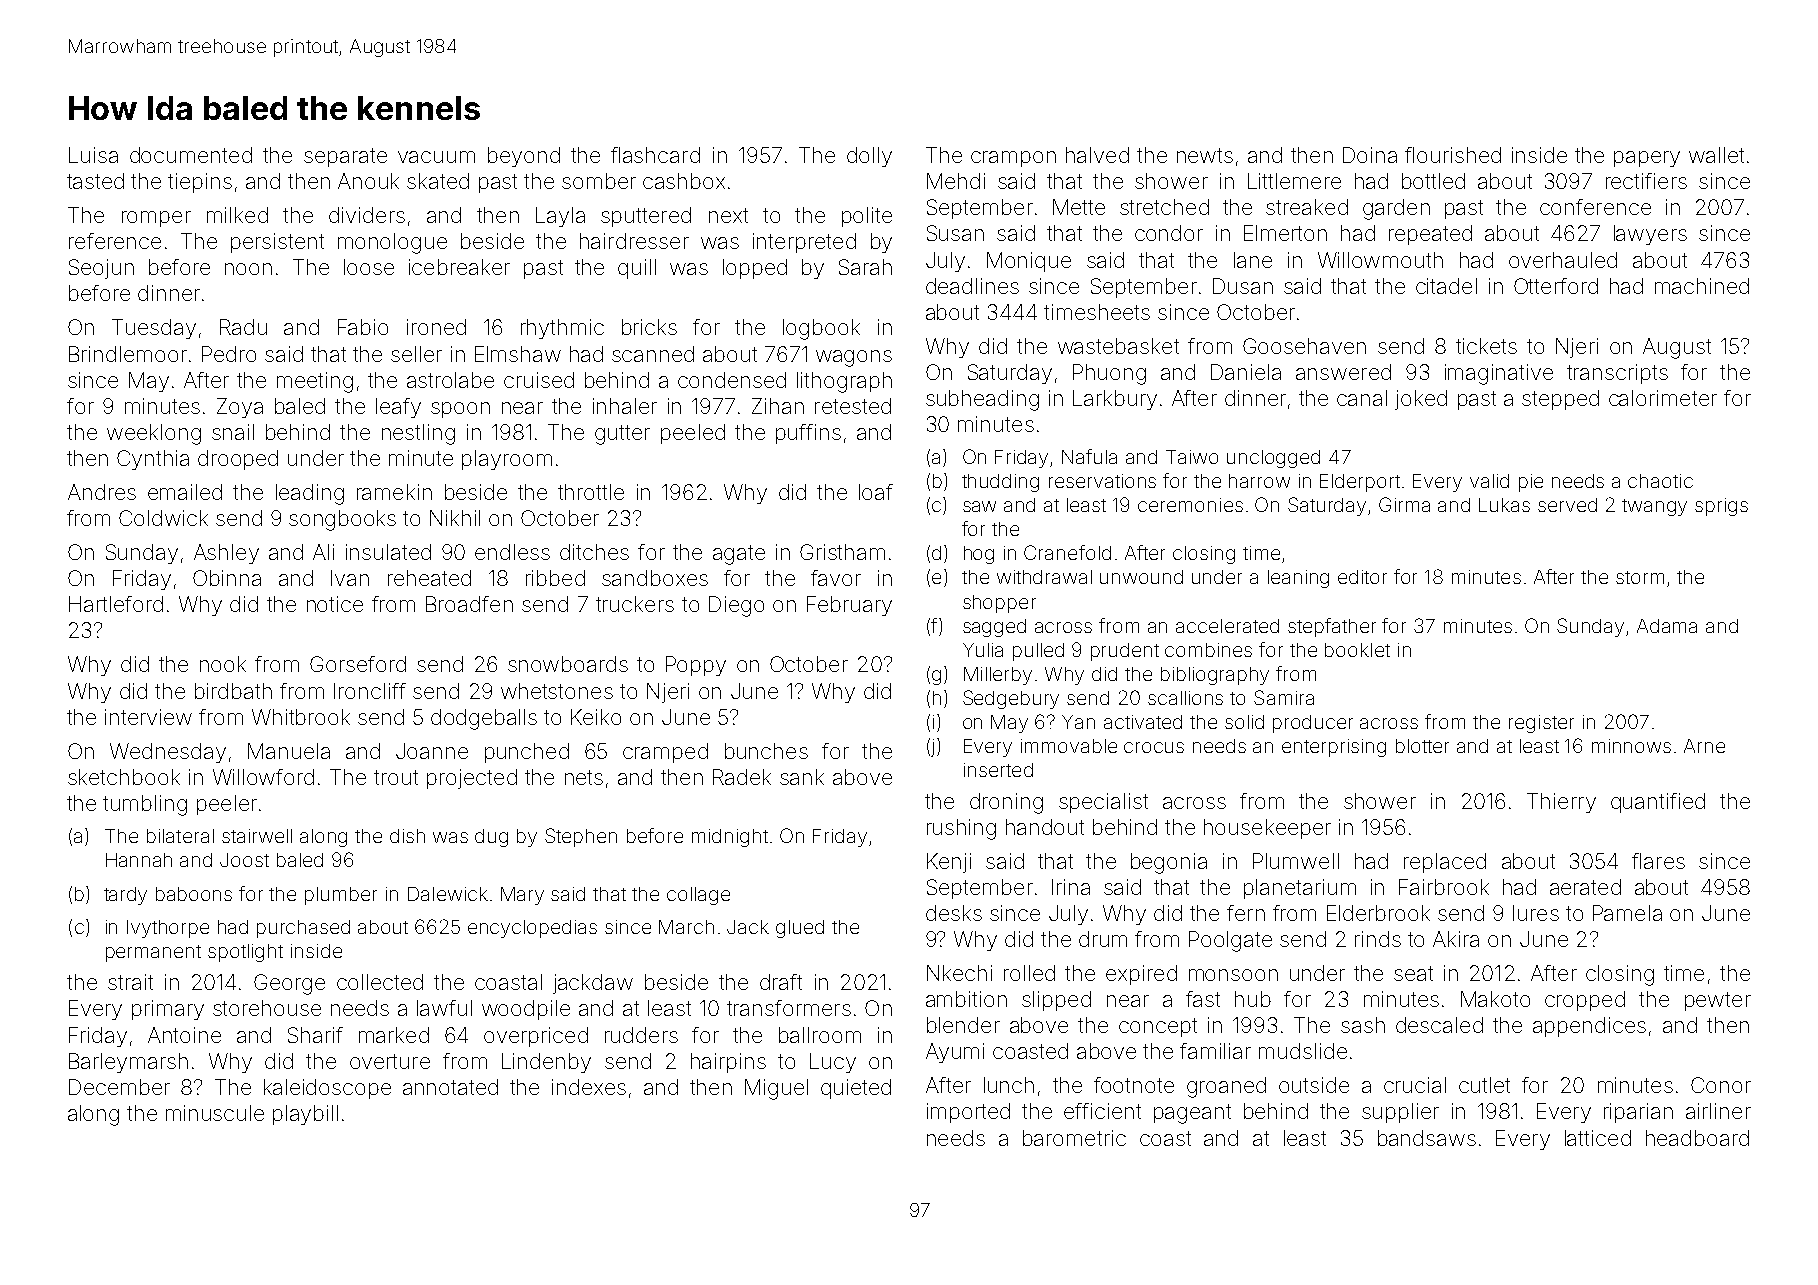  I want to click on Luisa, so click(93, 155).
